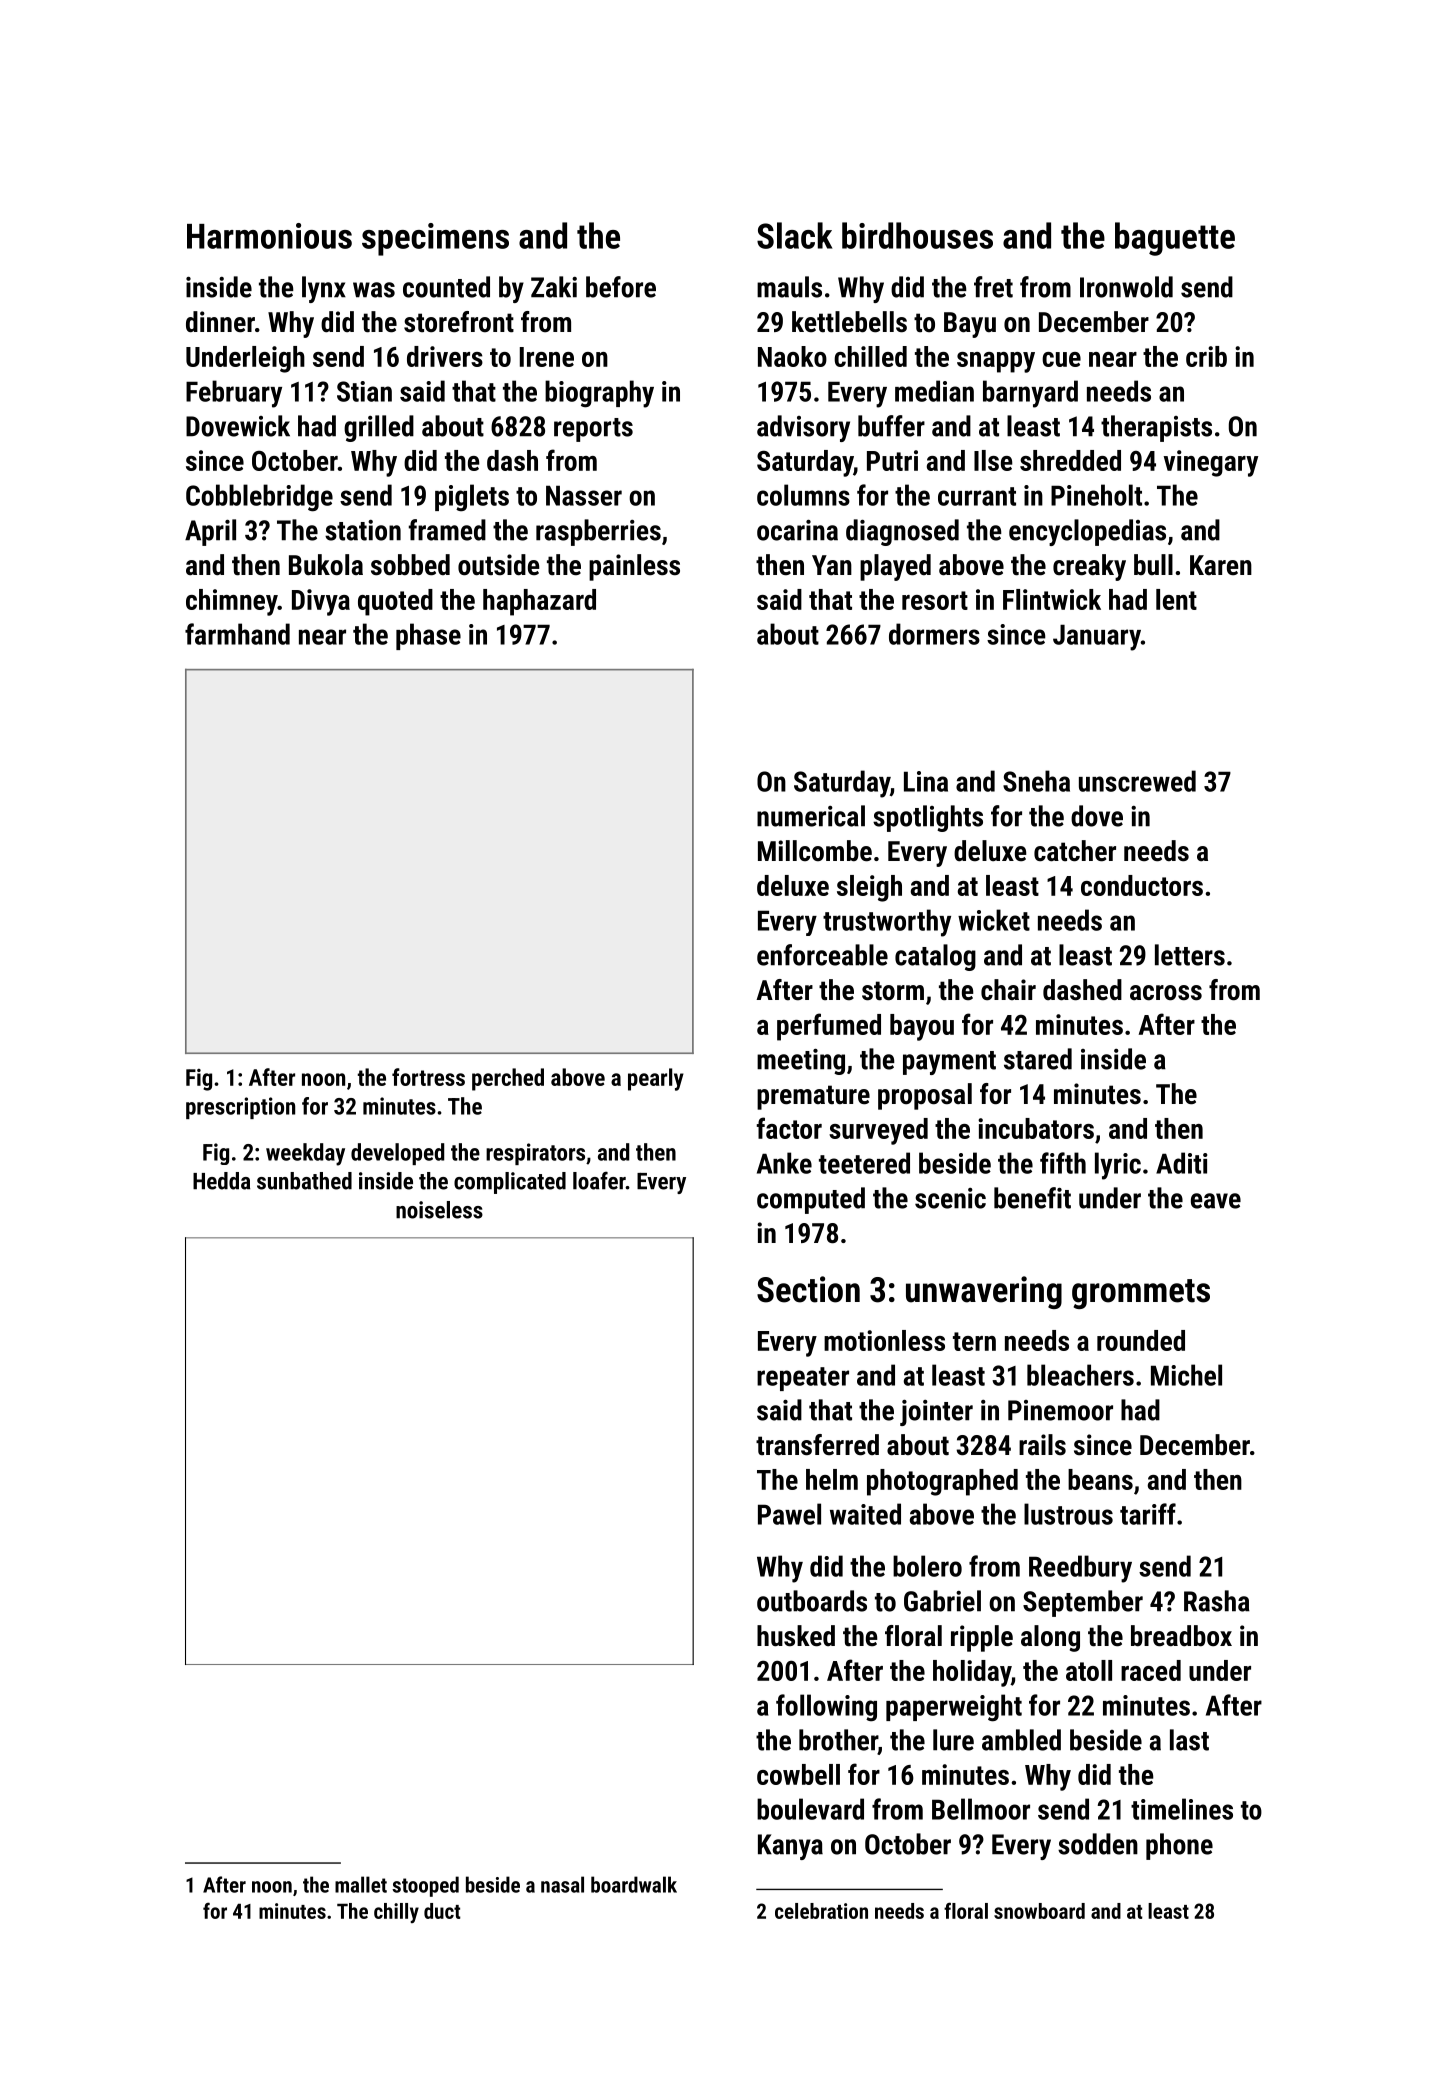  Describe the element at coordinates (1206, 356) in the screenshot. I see `crib` at that location.
